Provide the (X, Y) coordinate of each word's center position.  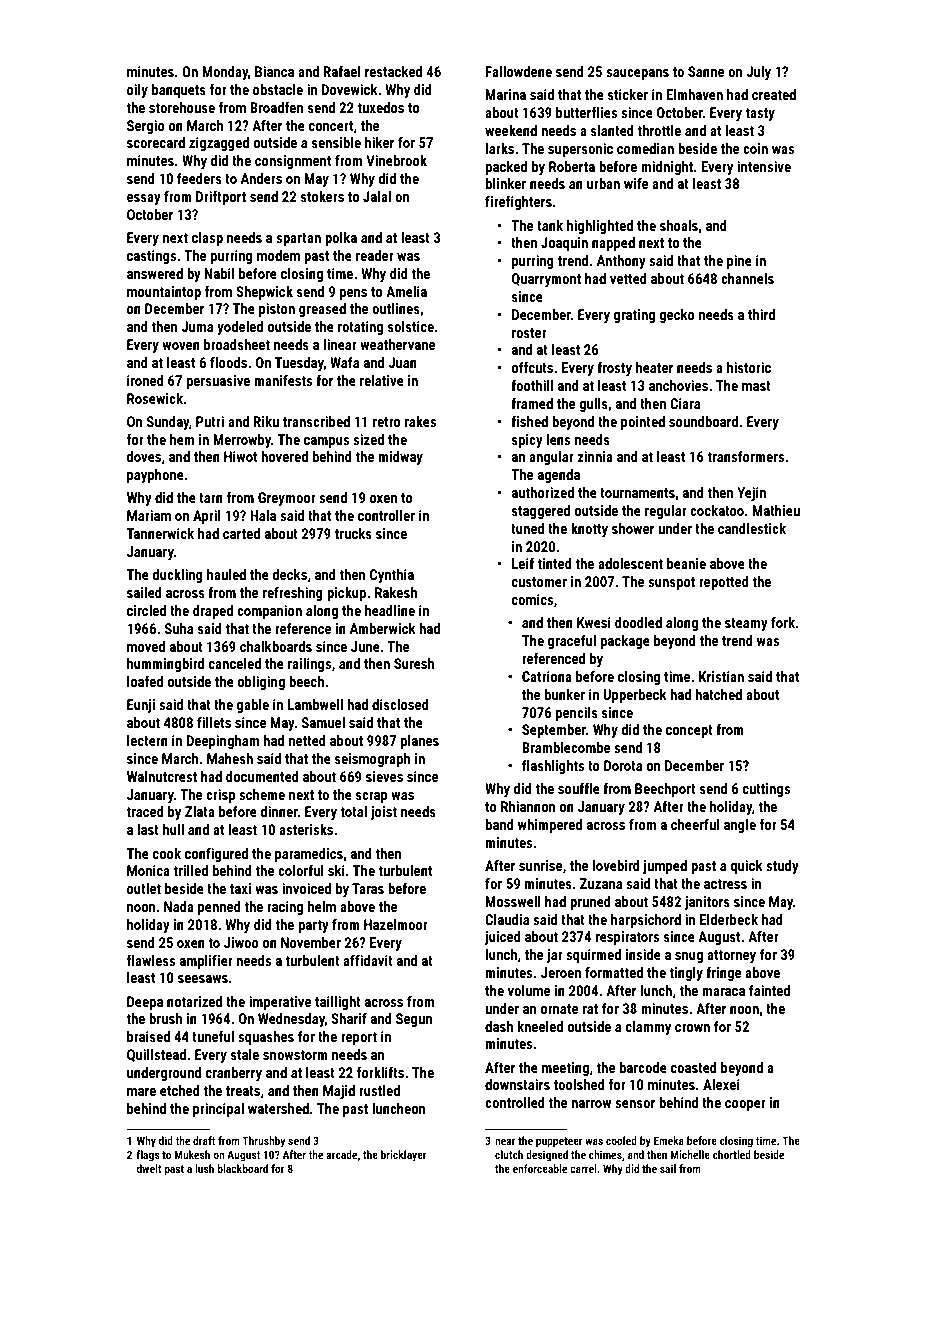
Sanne (706, 71)
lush (204, 1168)
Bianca (274, 71)
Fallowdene (519, 71)
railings (309, 665)
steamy (746, 624)
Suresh (414, 663)
